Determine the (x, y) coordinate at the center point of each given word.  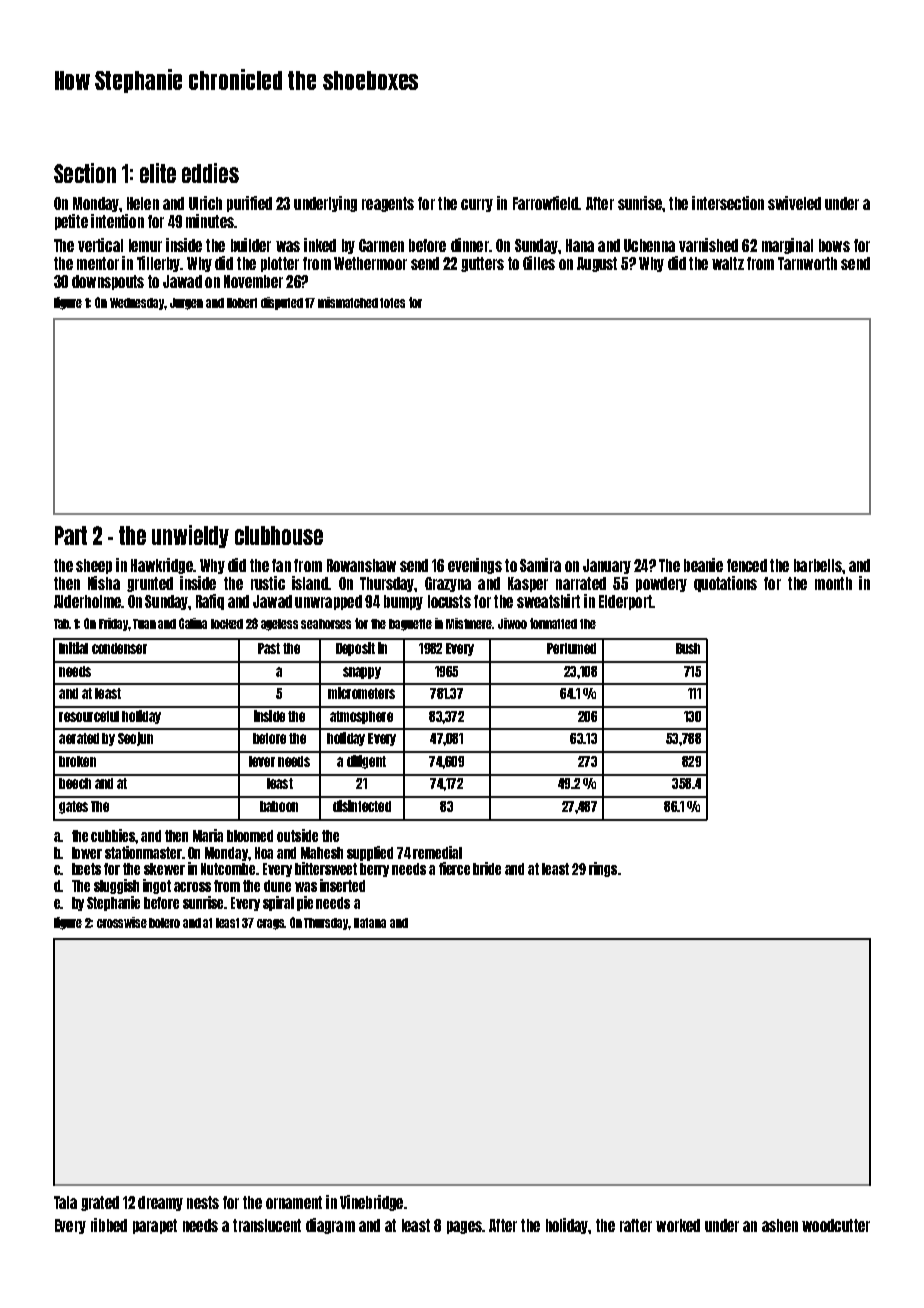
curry (477, 205)
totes (392, 303)
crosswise (122, 922)
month (833, 583)
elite (158, 173)
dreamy (160, 1203)
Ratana (370, 923)
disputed (282, 303)
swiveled (794, 203)
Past (269, 648)
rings (603, 869)
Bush (688, 648)
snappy (362, 673)
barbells (818, 565)
